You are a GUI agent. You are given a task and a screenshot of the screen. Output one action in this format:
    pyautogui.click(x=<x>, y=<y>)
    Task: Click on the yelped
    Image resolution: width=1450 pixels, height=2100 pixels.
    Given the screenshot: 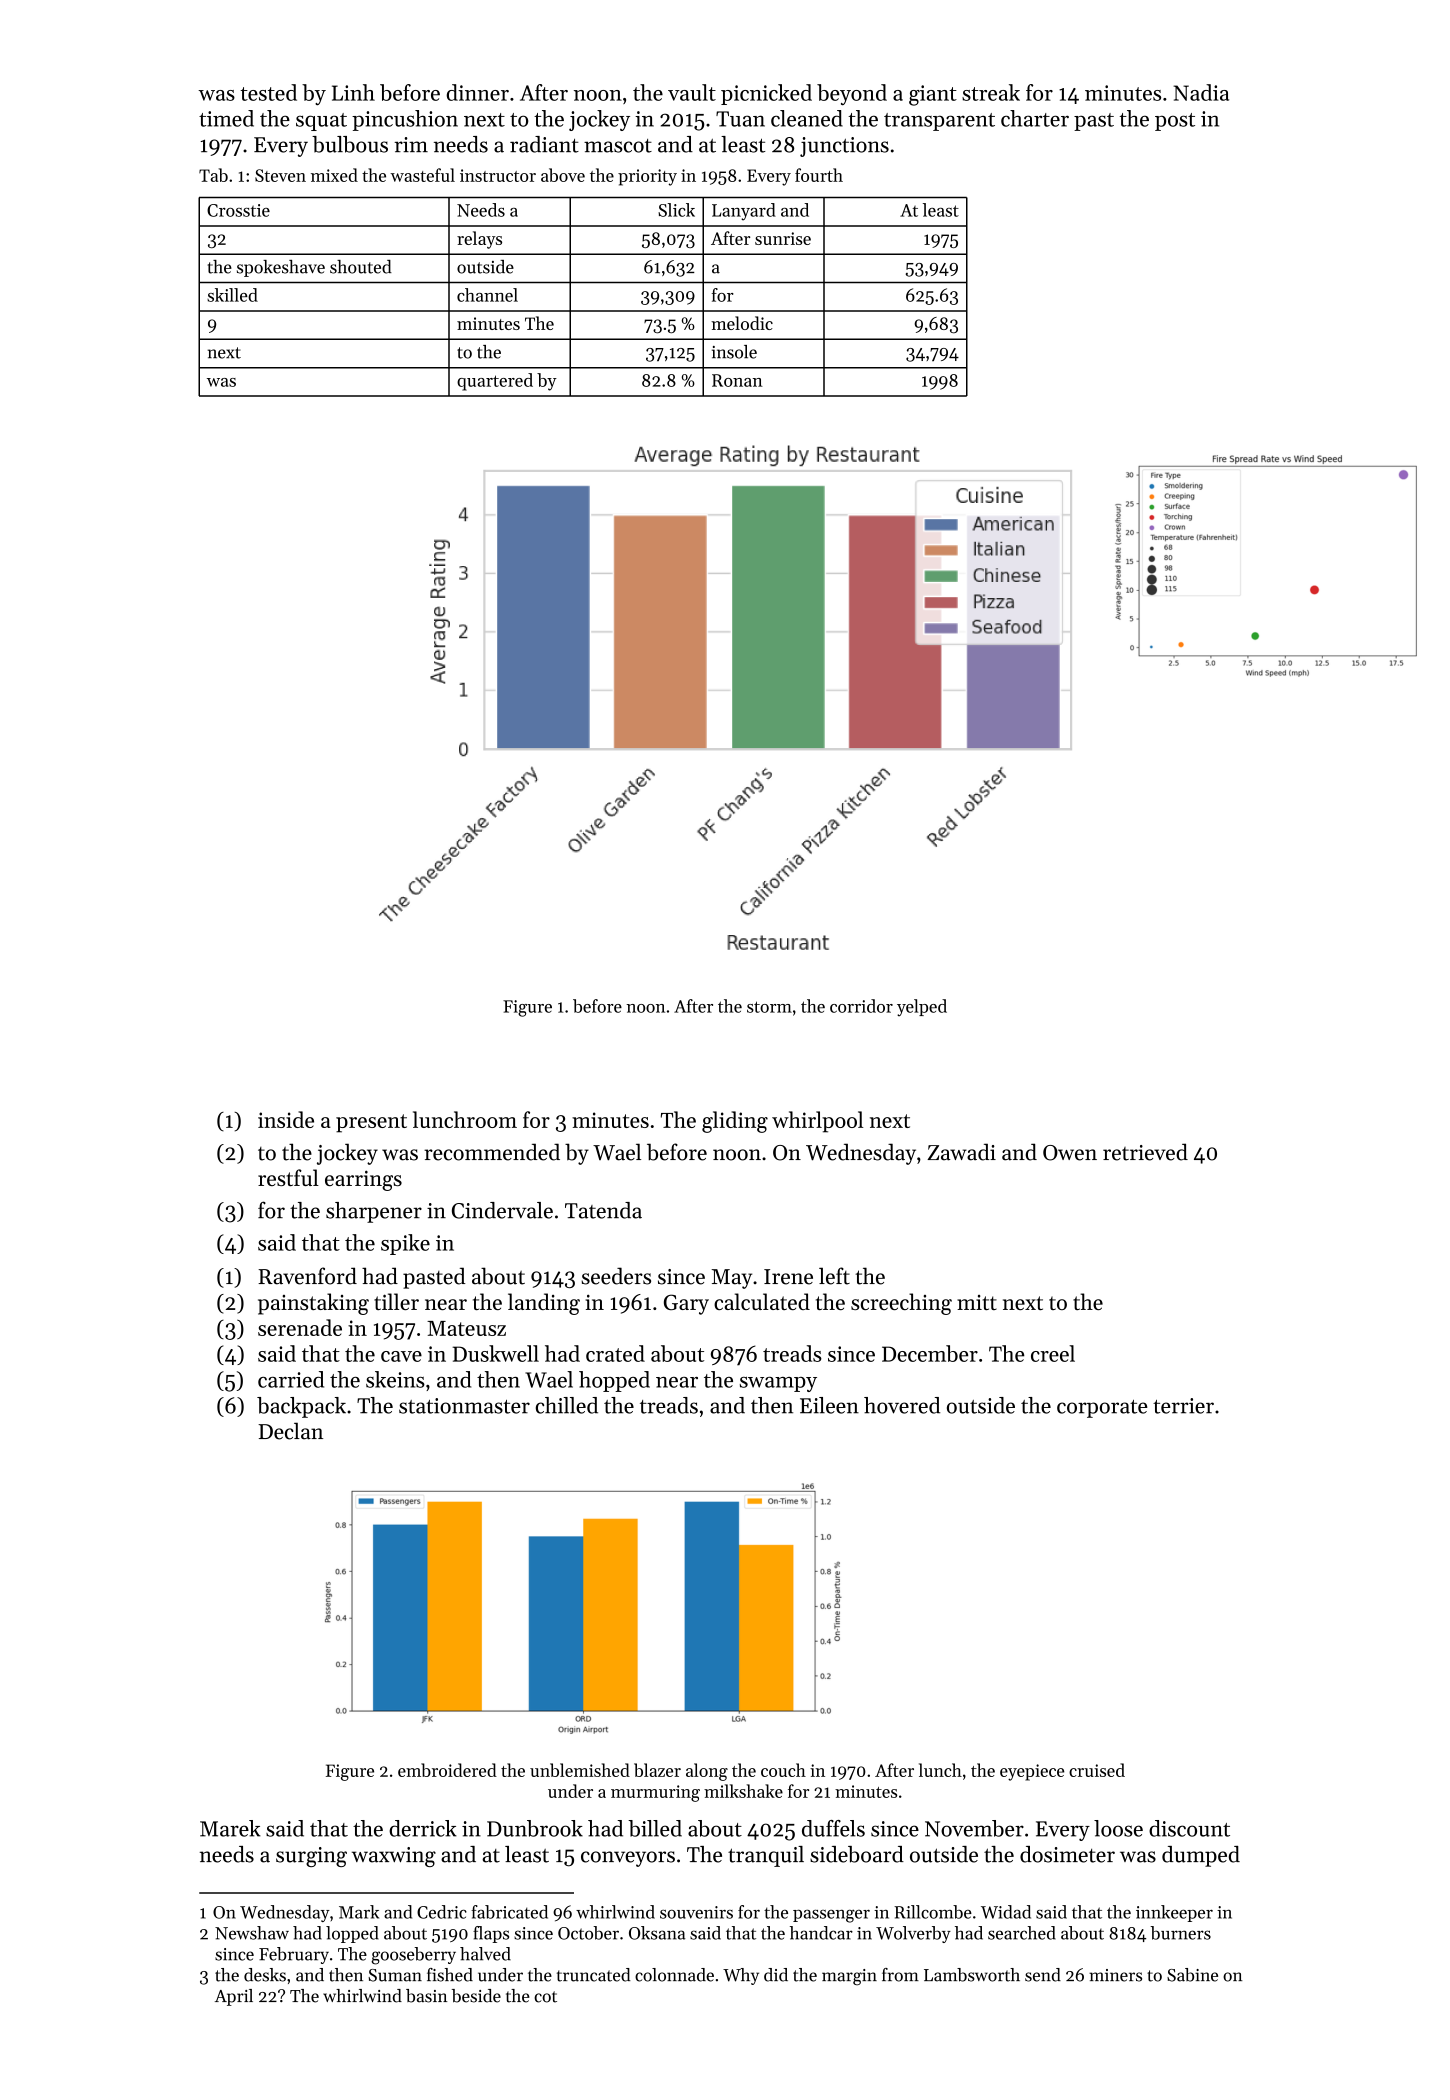 What is the action you would take?
    pyautogui.click(x=922, y=1007)
